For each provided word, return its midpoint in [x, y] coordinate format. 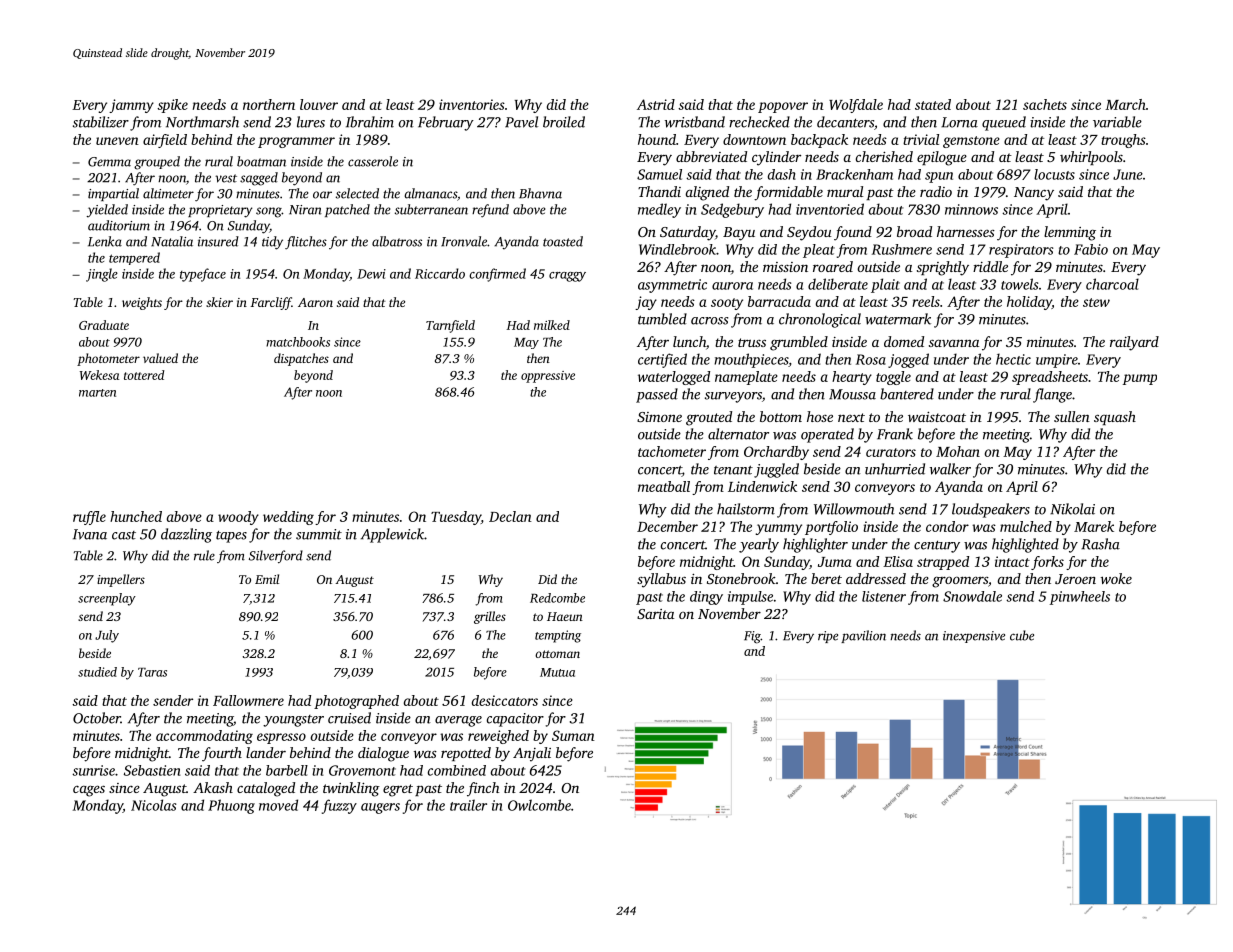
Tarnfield [450, 326]
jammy [131, 106]
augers [380, 808]
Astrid [656, 104]
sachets [1045, 104]
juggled [776, 470]
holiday [1029, 303]
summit [319, 534]
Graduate [104, 325]
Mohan [958, 451]
